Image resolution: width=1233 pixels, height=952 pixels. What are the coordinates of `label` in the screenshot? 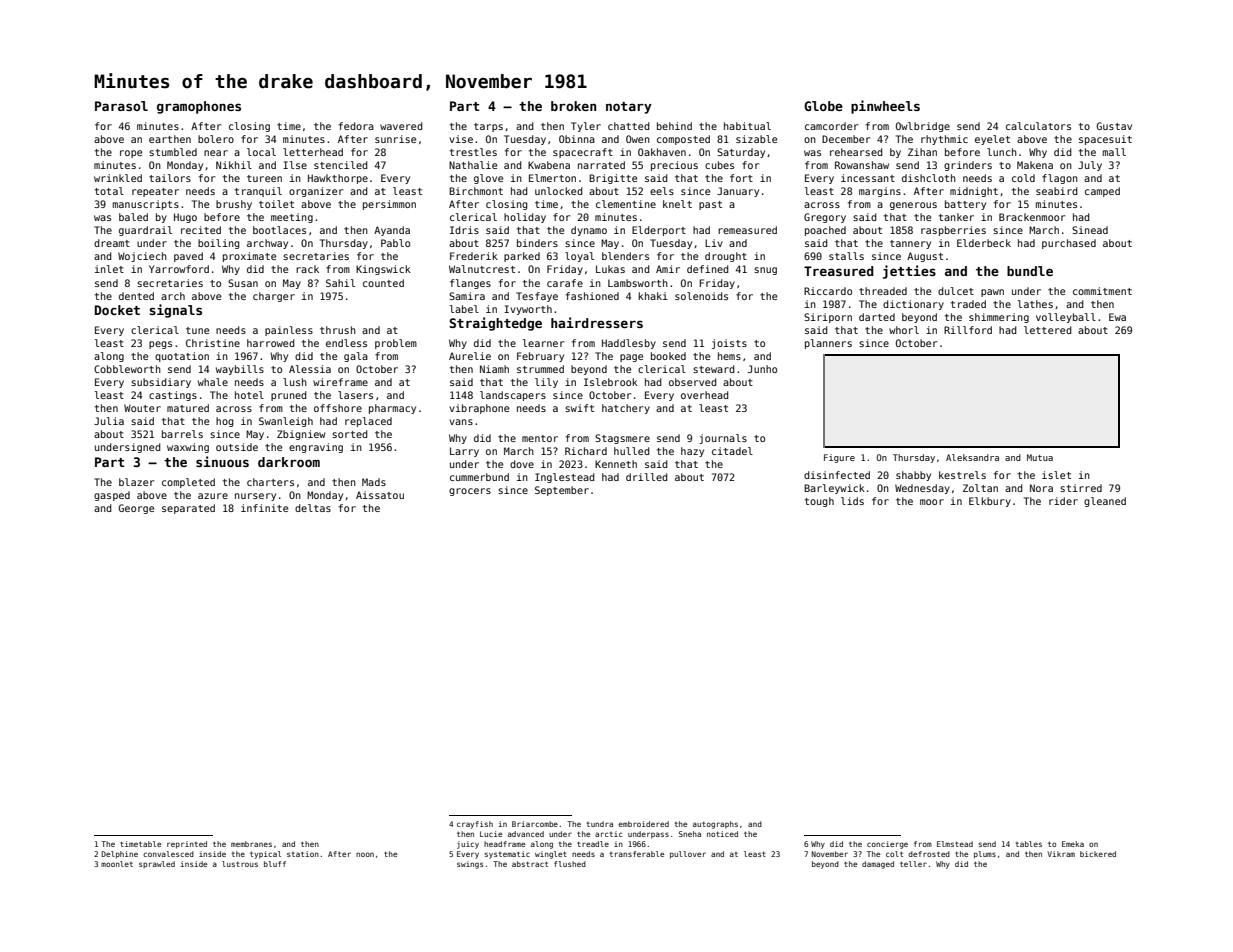 It's located at (464, 309).
